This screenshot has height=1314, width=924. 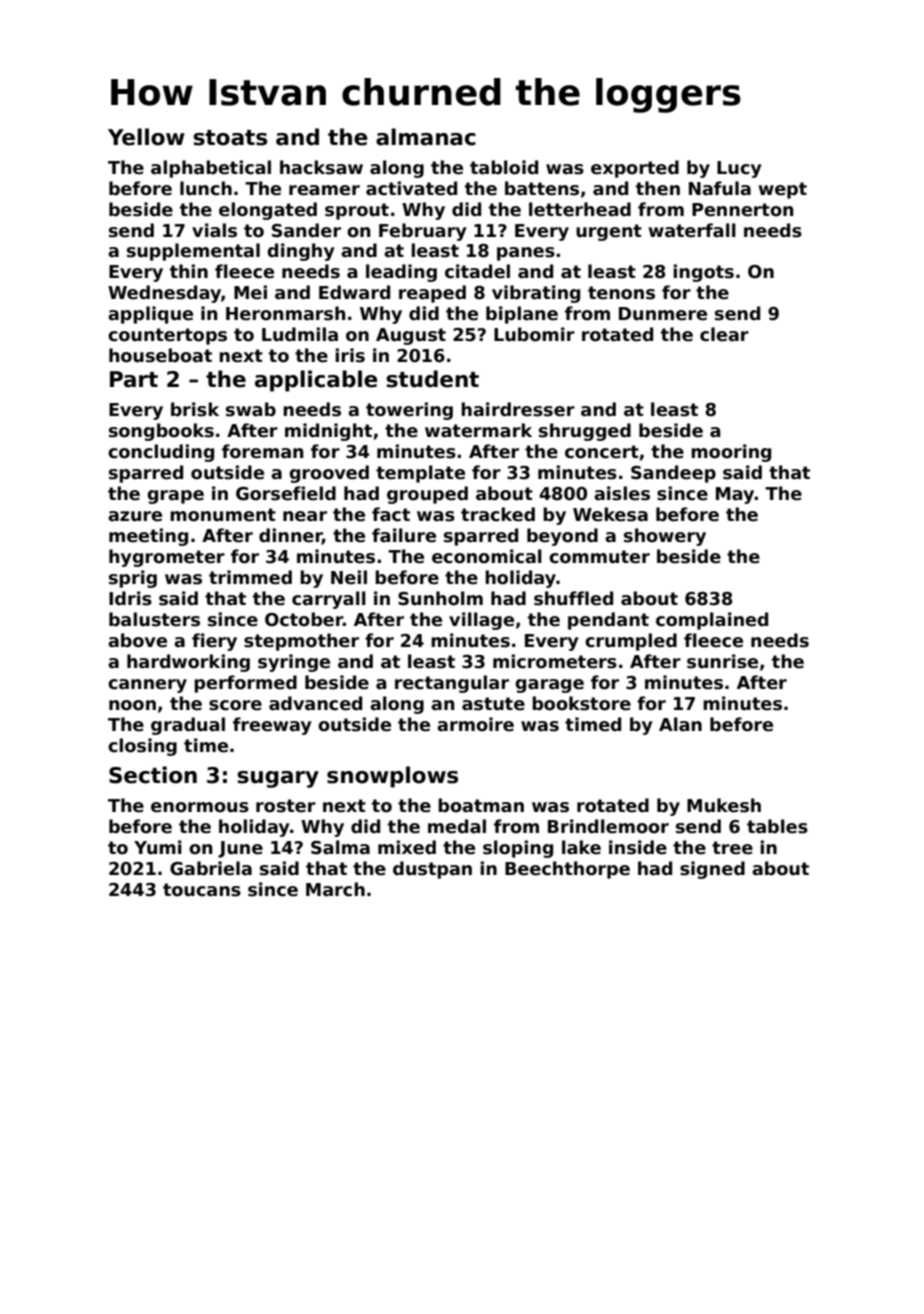 I want to click on medal, so click(x=457, y=826).
